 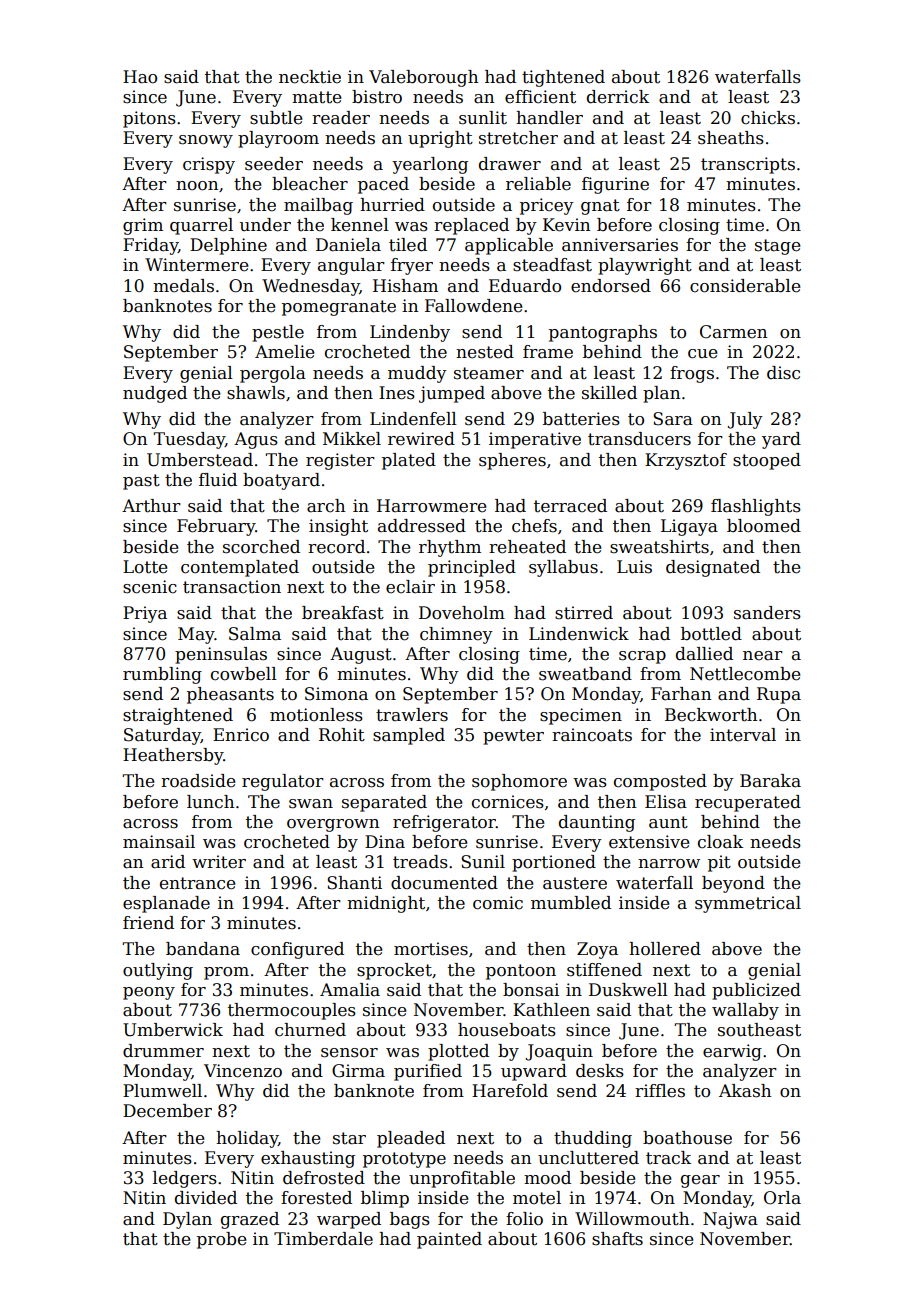 What do you see at coordinates (745, 286) in the page?
I see `considerable` at bounding box center [745, 286].
